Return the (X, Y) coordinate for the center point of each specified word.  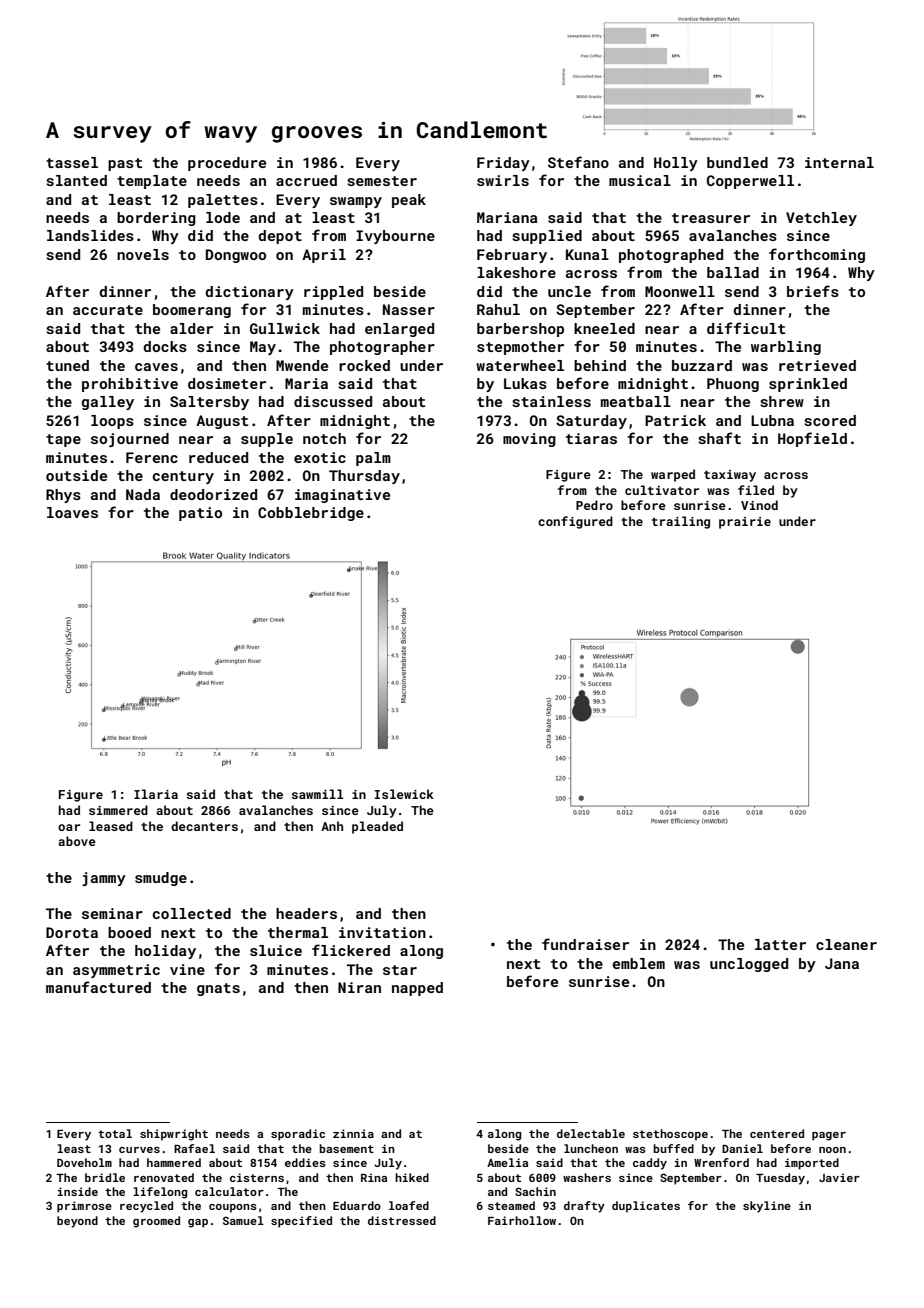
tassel (72, 162)
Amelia (507, 1162)
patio (200, 514)
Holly (676, 164)
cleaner (846, 944)
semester (382, 181)
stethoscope (670, 1135)
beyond (77, 1222)
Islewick (404, 794)
